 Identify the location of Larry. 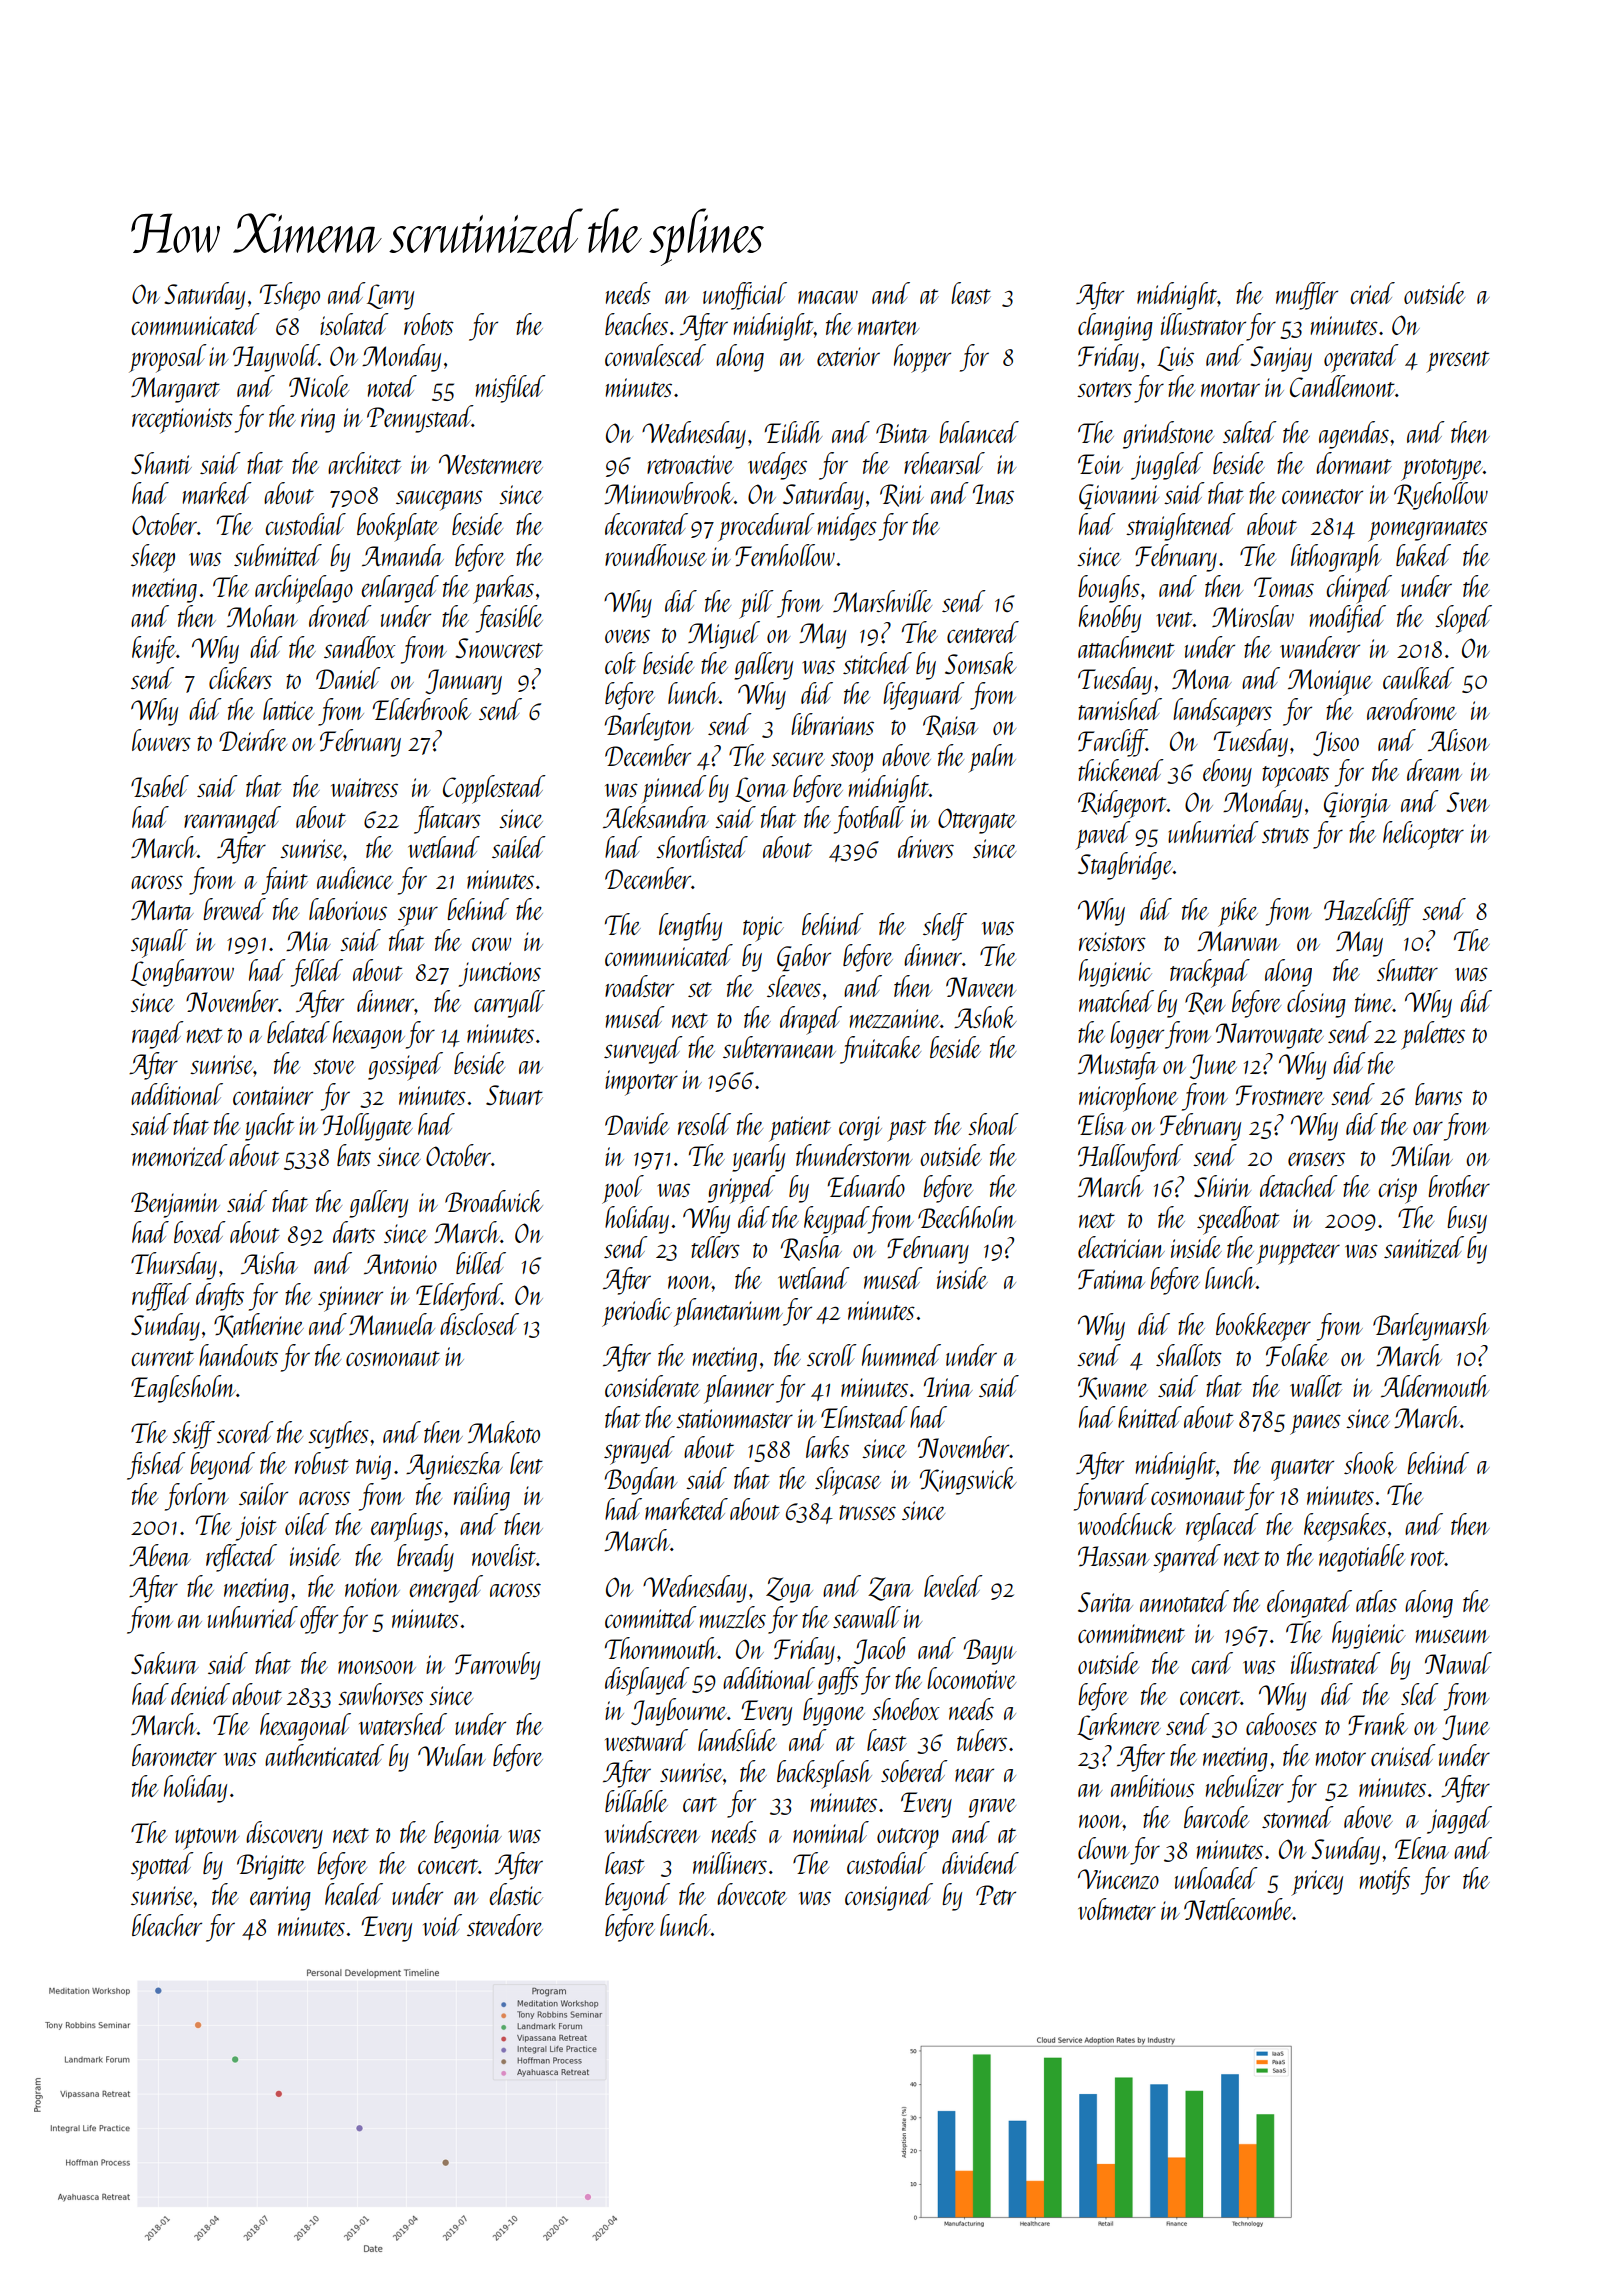
(390, 297).
